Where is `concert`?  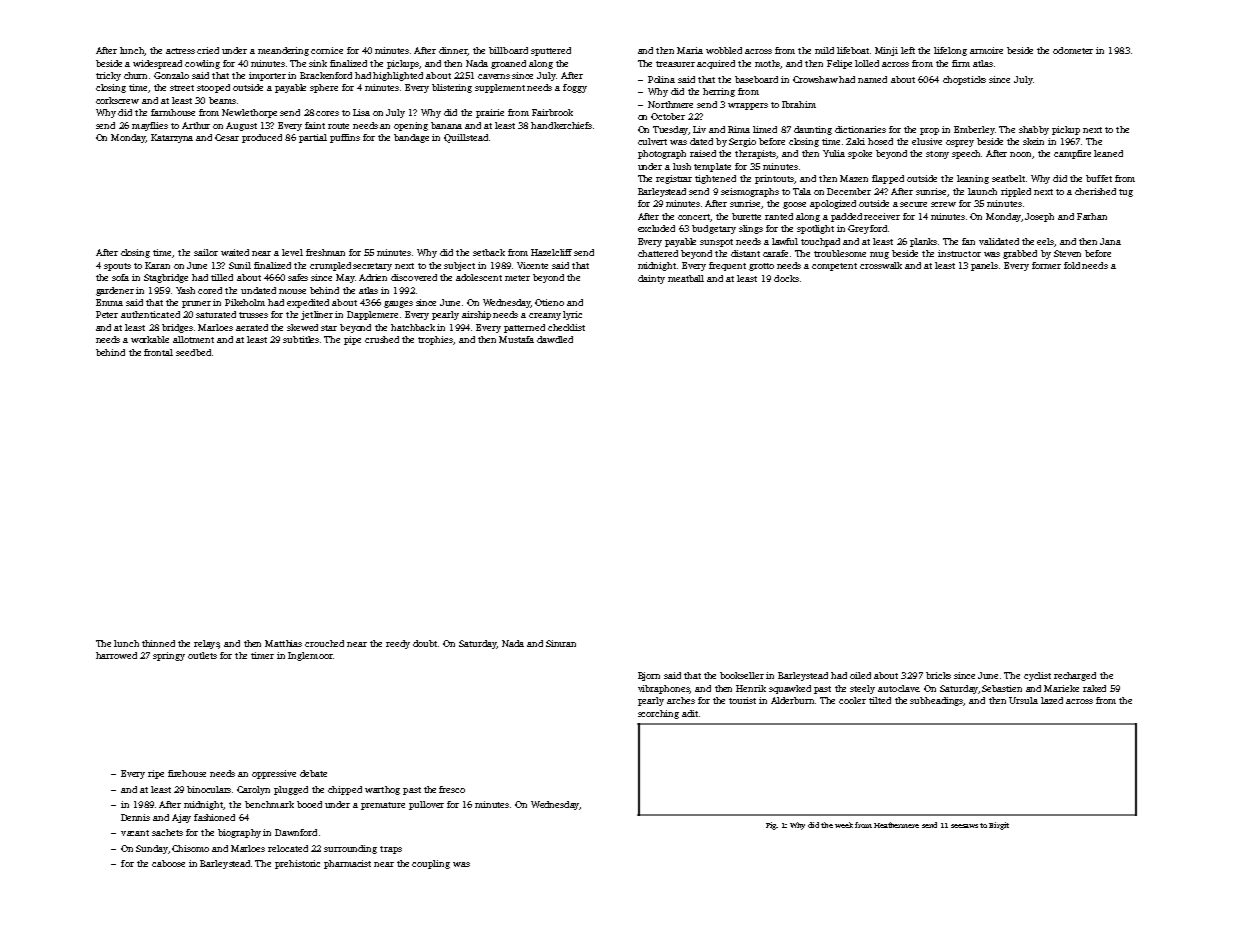
concert is located at coordinates (694, 217).
